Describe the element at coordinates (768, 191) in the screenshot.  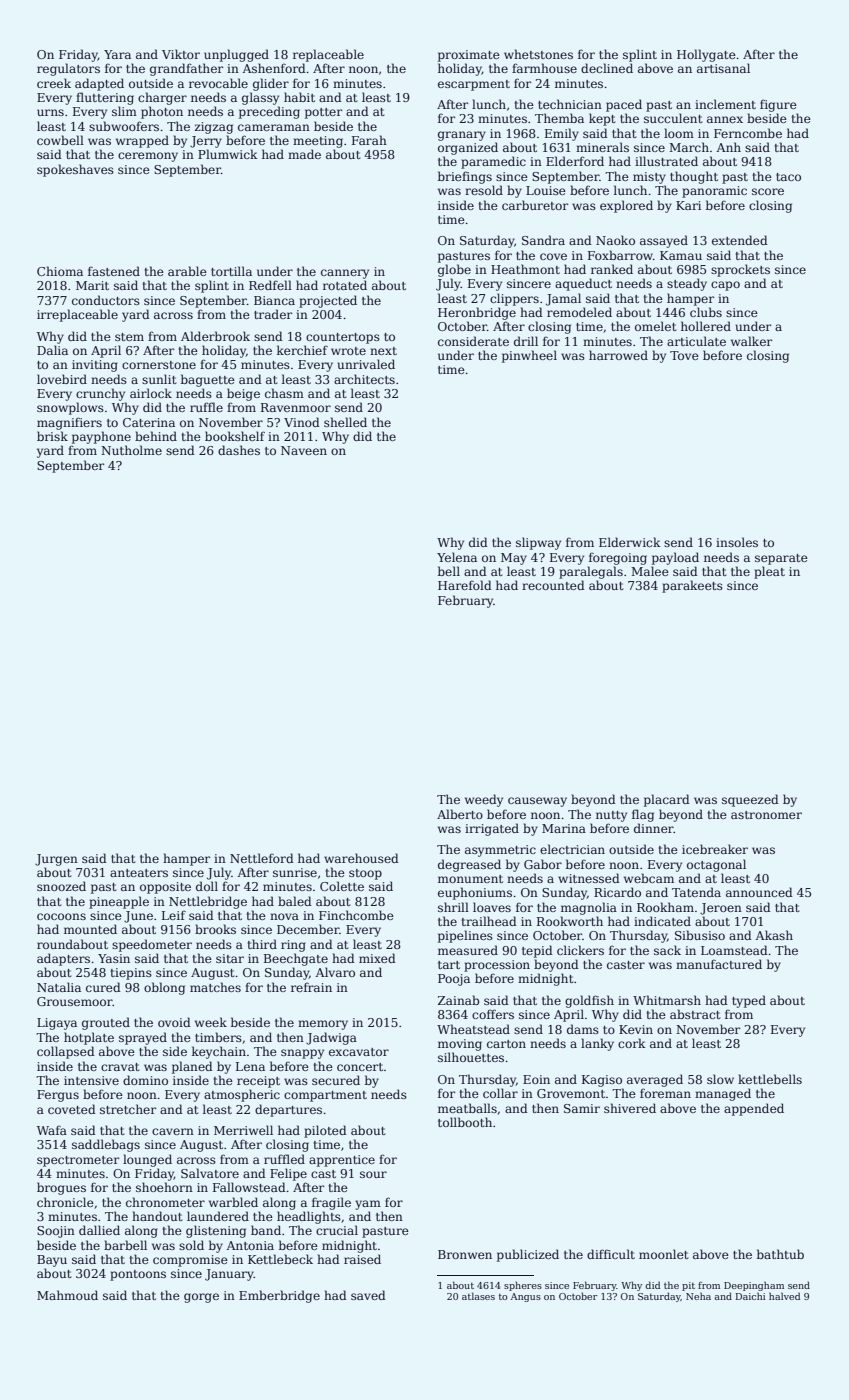
I see `score` at that location.
